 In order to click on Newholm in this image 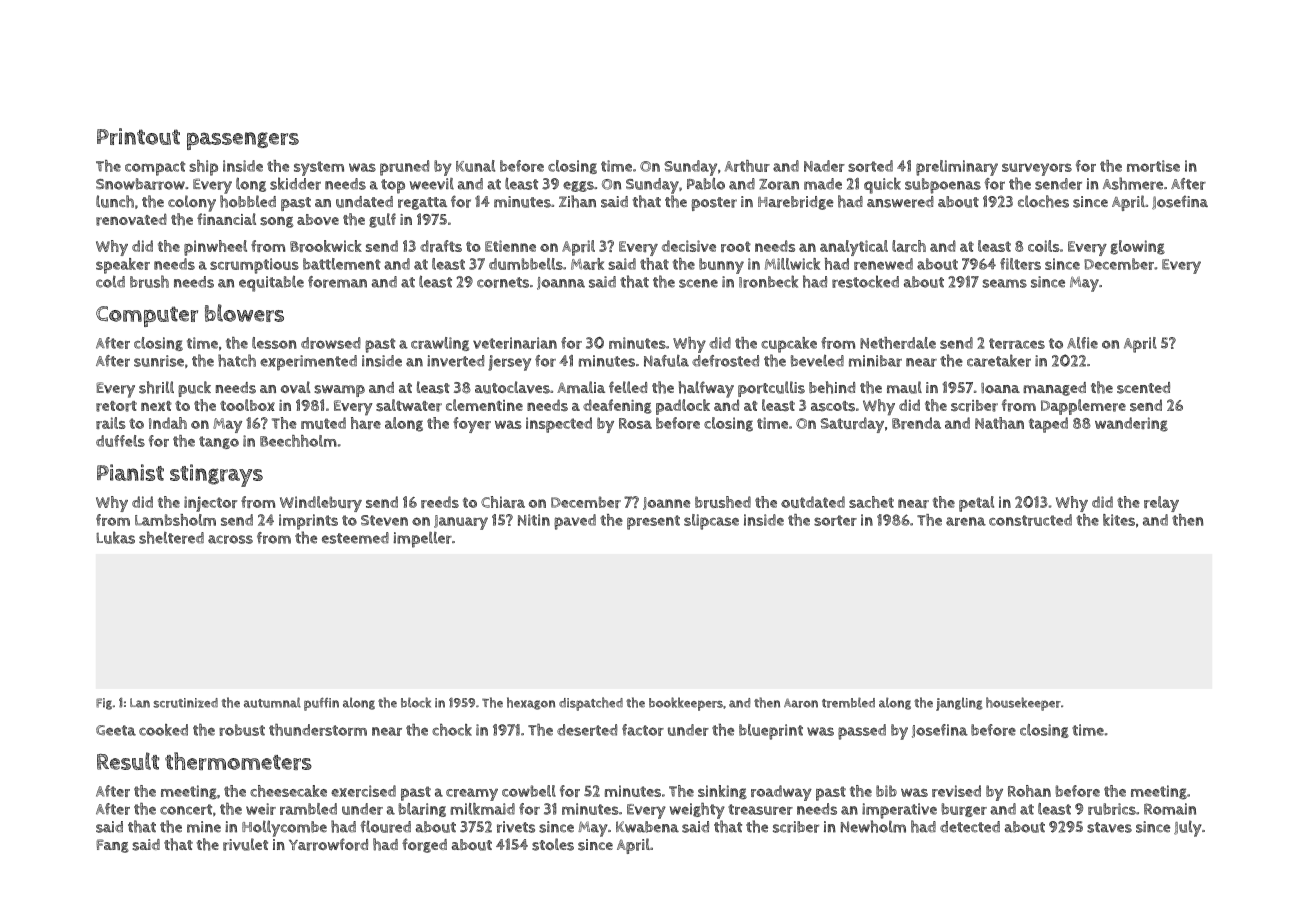, I will do `click(873, 826)`.
